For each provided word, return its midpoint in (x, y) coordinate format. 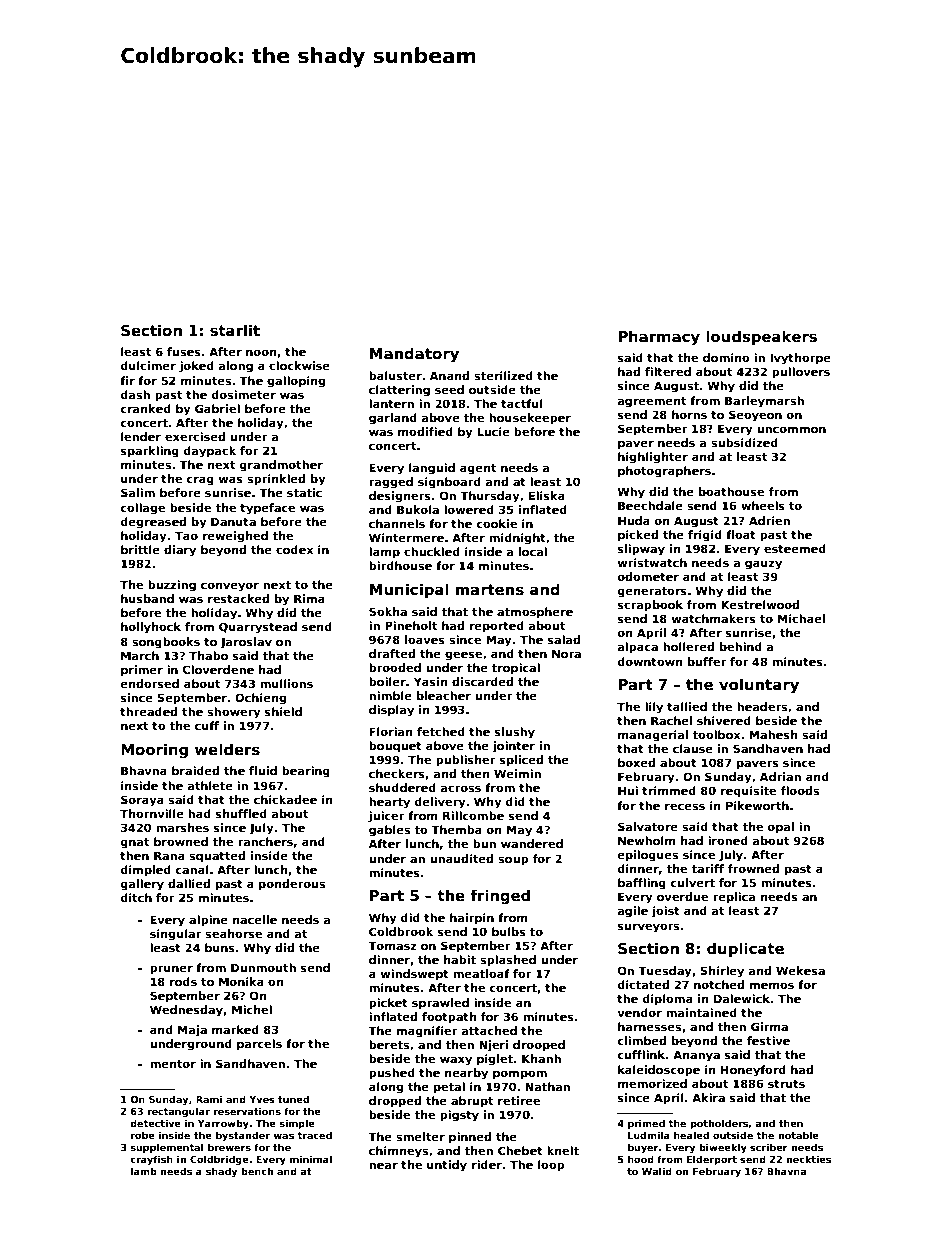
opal (781, 828)
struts (786, 1084)
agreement (652, 402)
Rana (169, 855)
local (533, 551)
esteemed (795, 548)
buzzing (172, 586)
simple (297, 1124)
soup (513, 861)
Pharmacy (659, 338)
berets (389, 1044)
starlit (235, 330)
